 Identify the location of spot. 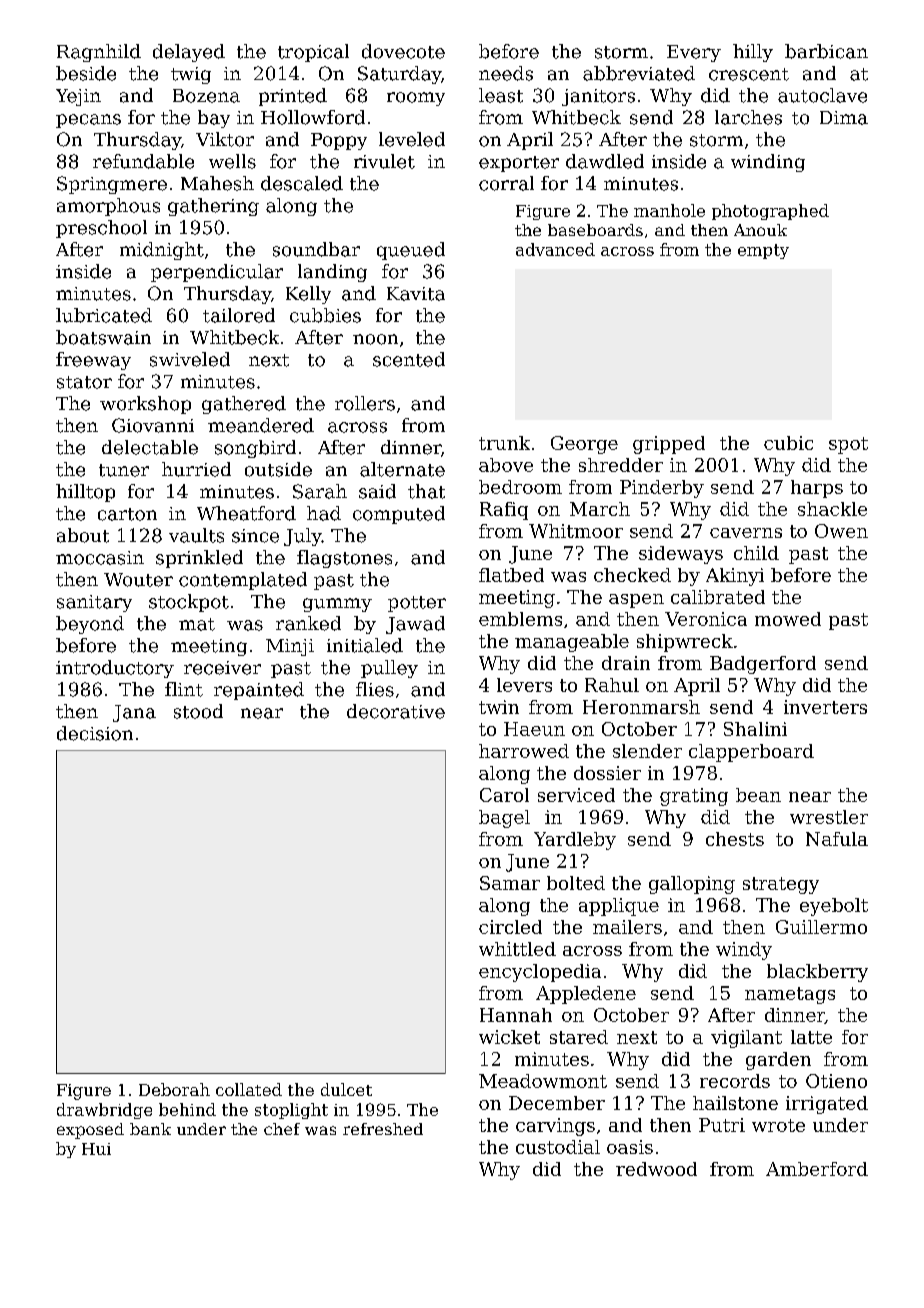
(848, 445).
